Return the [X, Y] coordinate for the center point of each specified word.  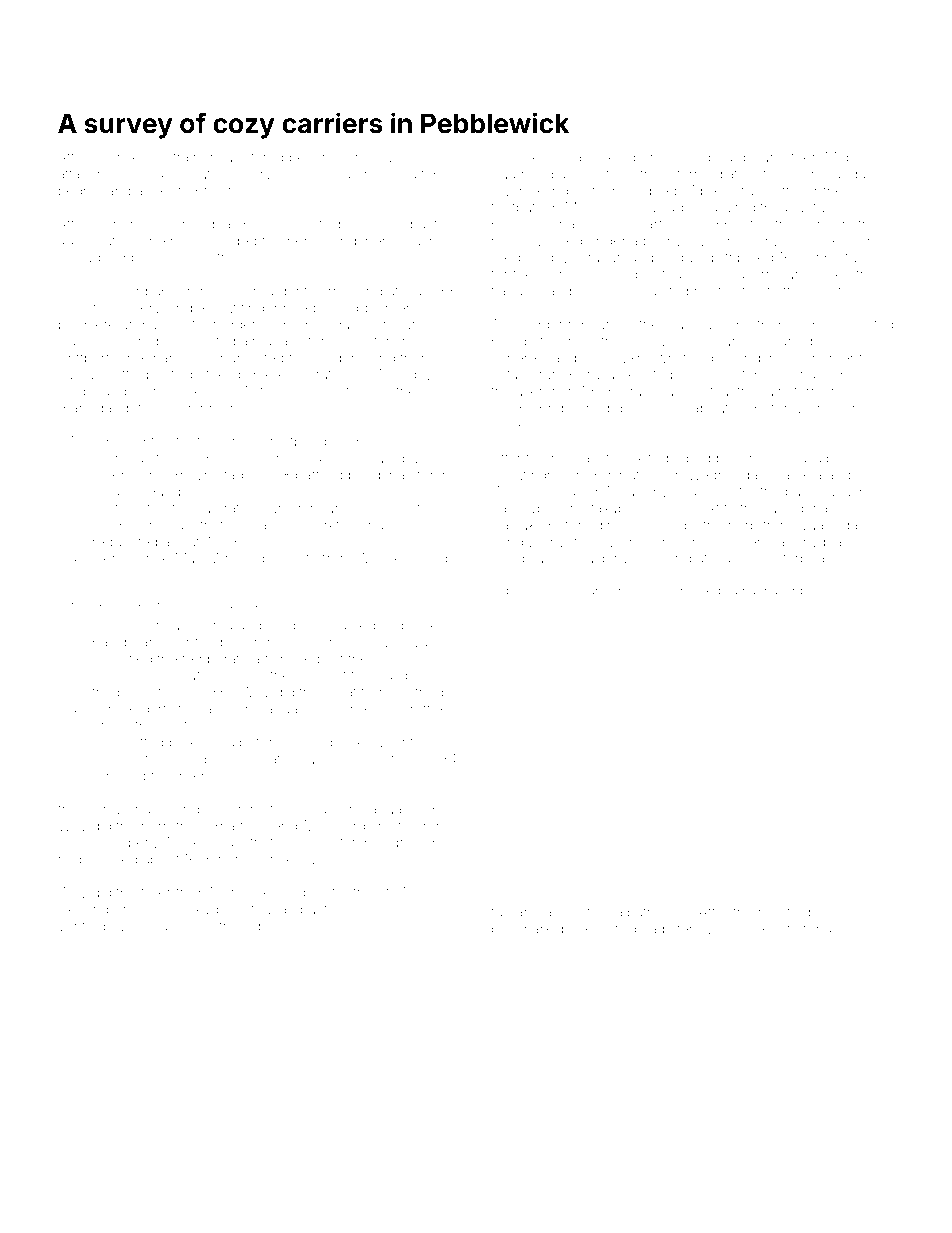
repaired [729, 209]
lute [306, 558]
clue [345, 174]
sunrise [116, 158]
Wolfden [383, 558]
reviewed [200, 391]
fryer [156, 893]
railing [784, 510]
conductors [332, 392]
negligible [814, 460]
